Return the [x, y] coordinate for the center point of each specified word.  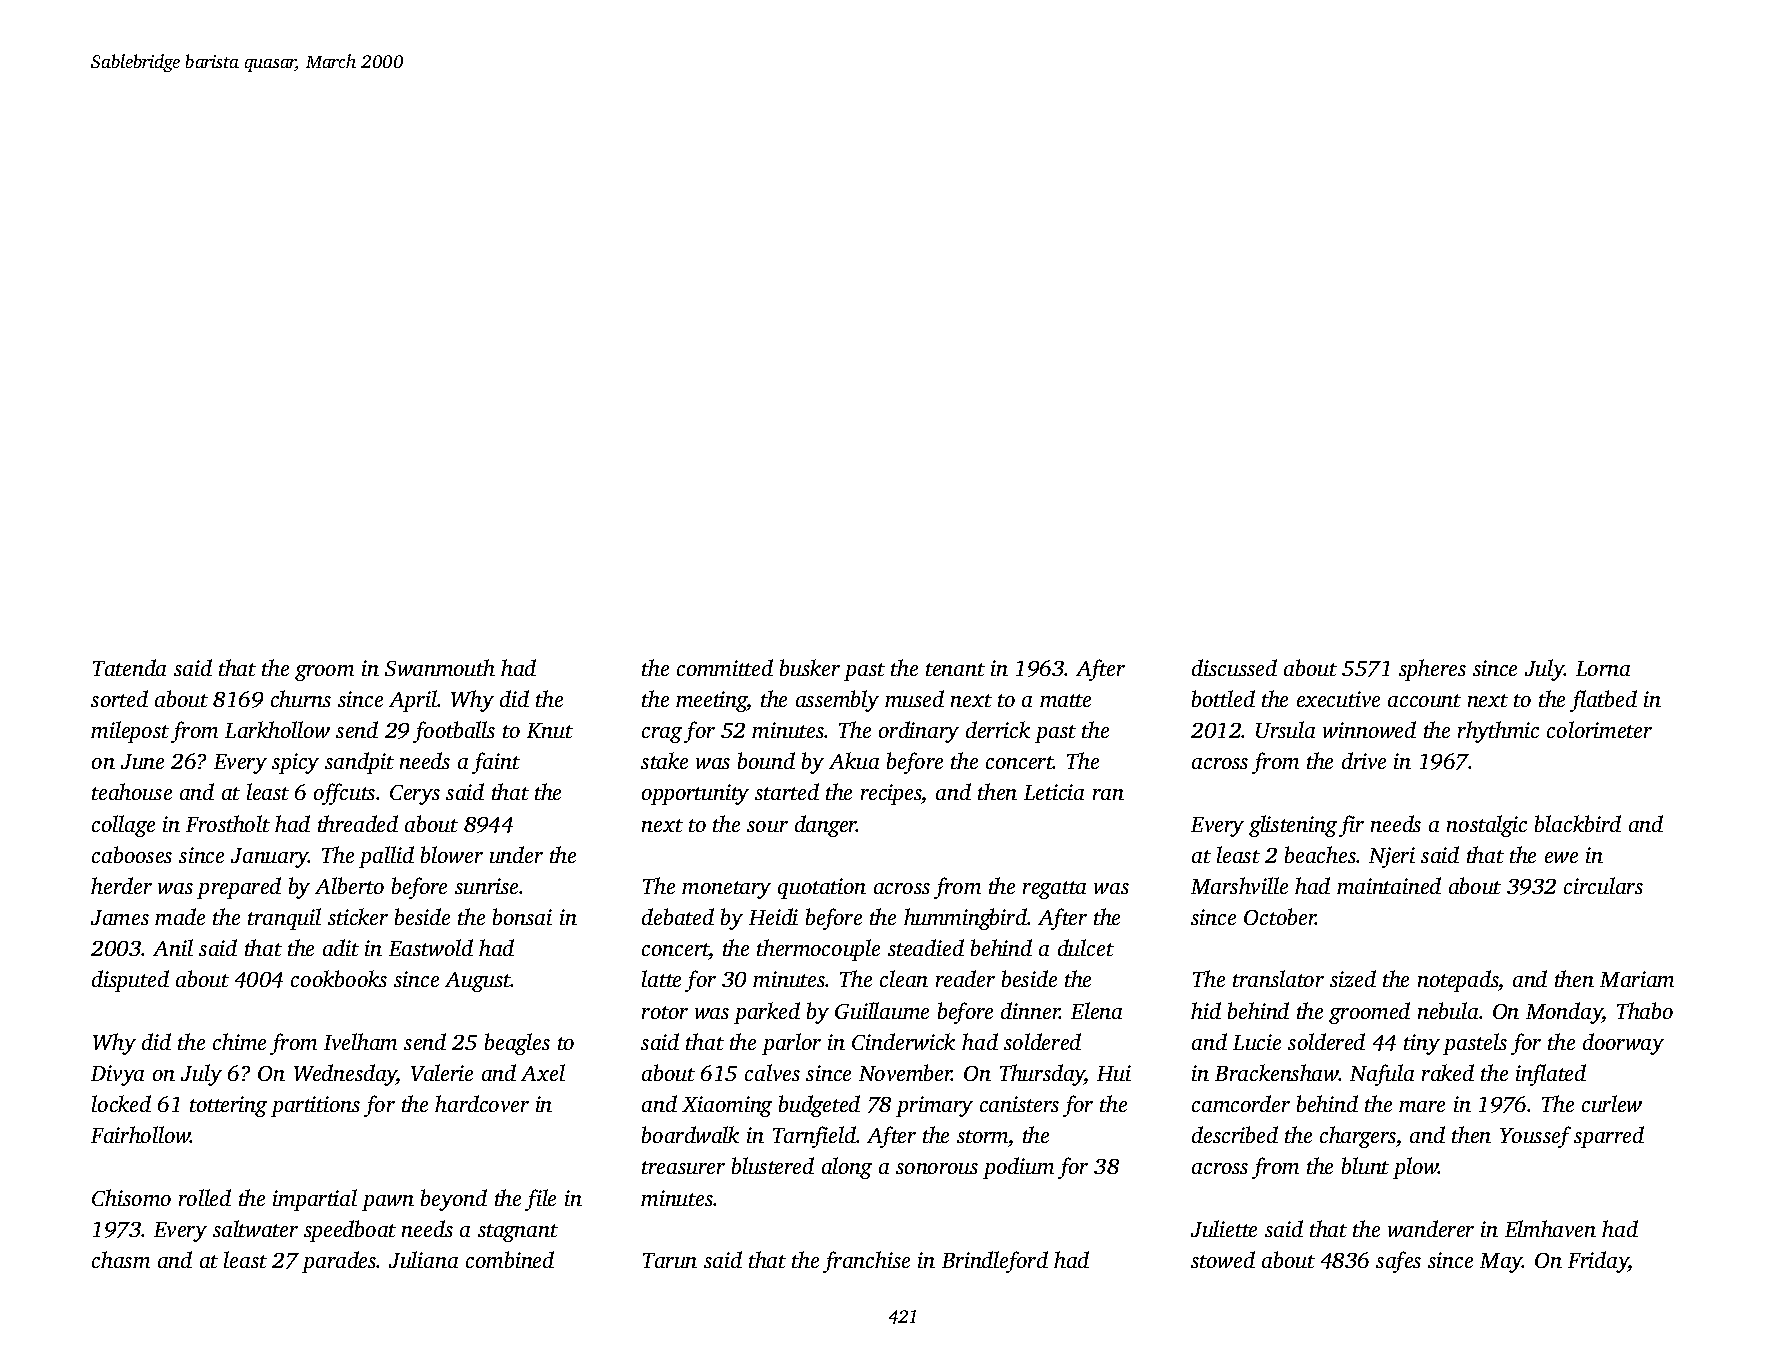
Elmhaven [1550, 1228]
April [413, 701]
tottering [228, 1106]
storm [983, 1138]
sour [767, 826]
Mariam [1637, 979]
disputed [130, 981]
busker [810, 667]
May [1501, 1263]
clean [904, 978]
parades [339, 1262]
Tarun [670, 1260]
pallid [386, 857]
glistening [1293, 826]
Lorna [1603, 668]
